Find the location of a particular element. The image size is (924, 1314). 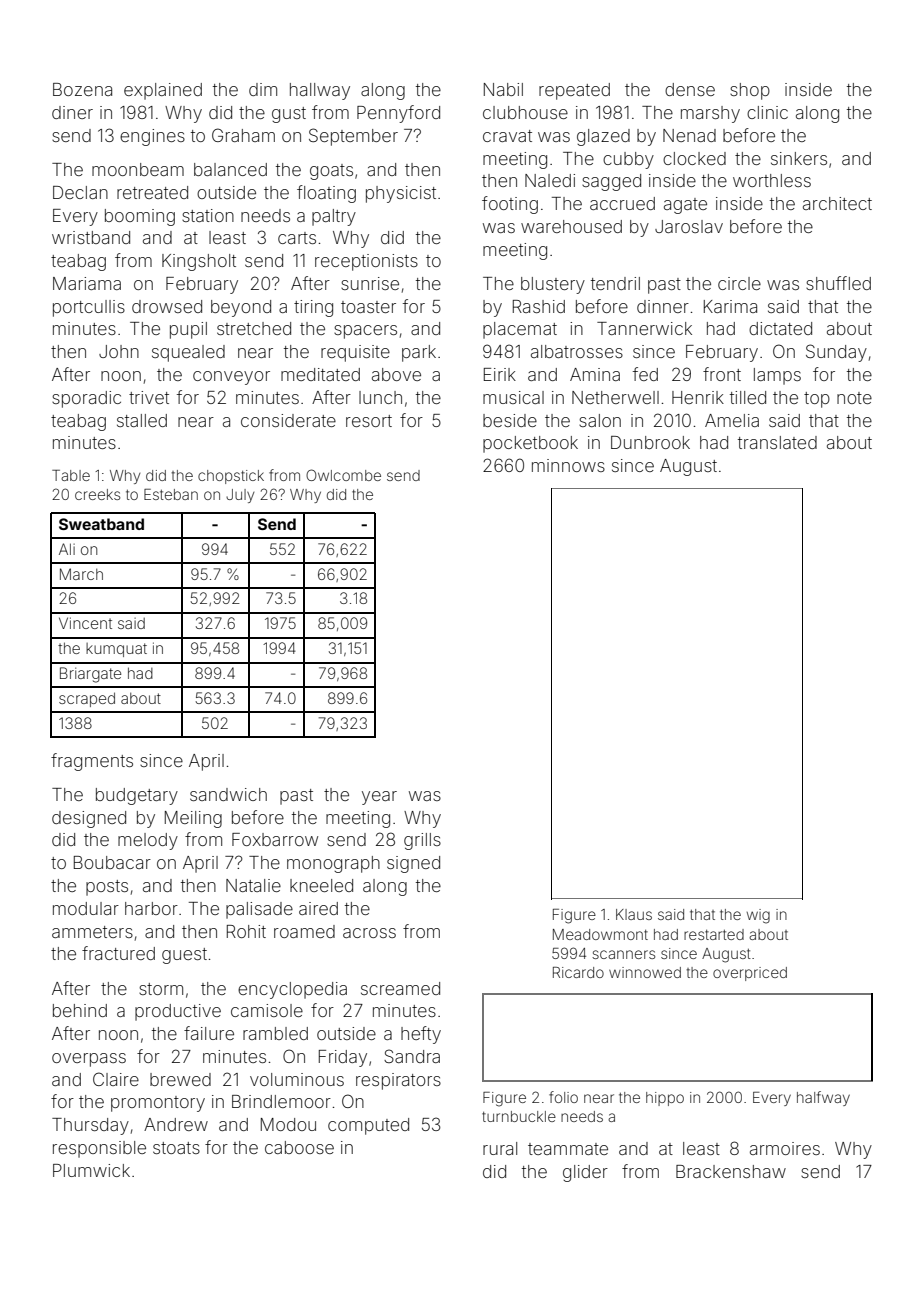

Klaus is located at coordinates (634, 914).
